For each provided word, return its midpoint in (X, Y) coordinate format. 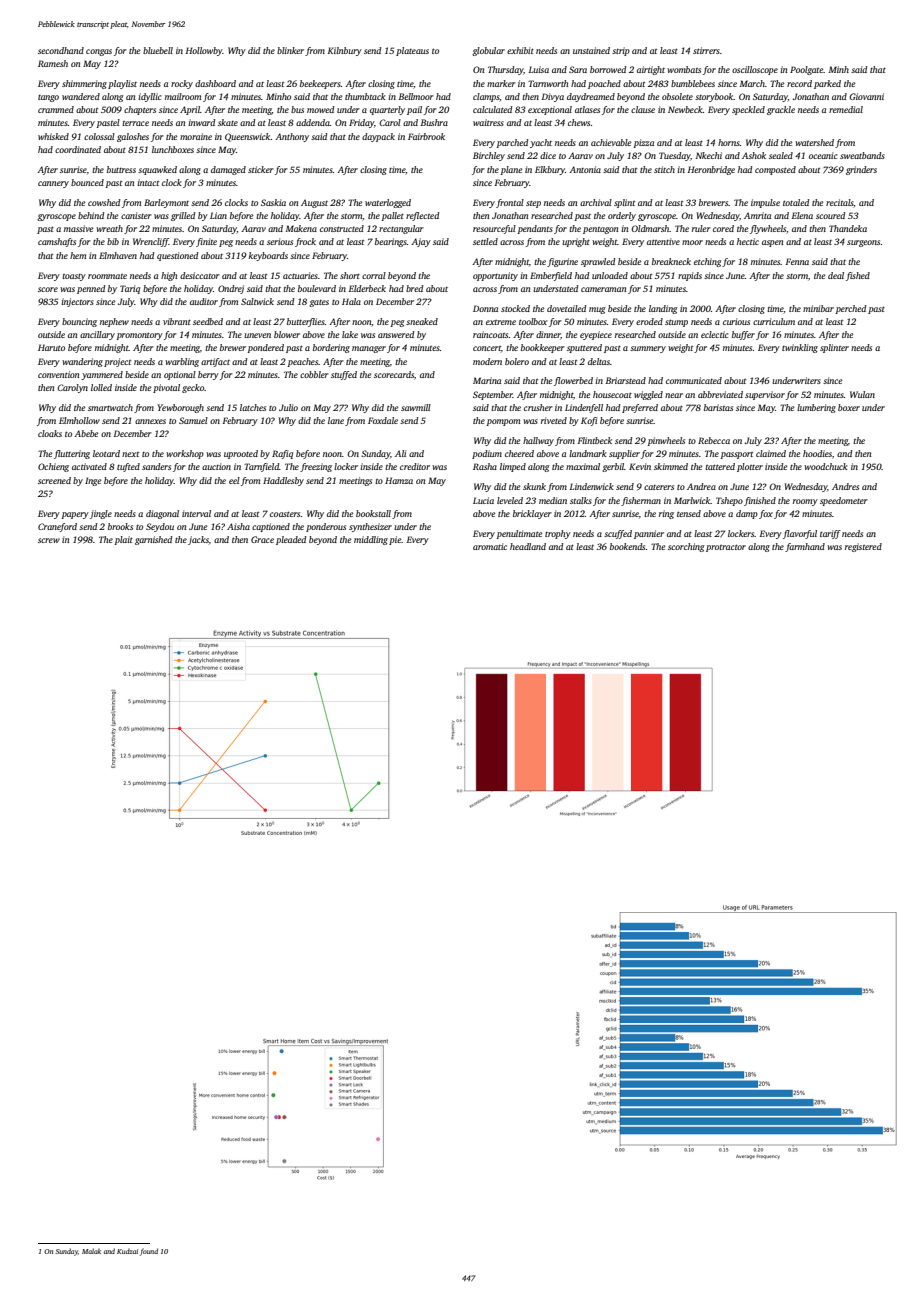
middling (371, 540)
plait (123, 540)
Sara (578, 69)
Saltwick (257, 301)
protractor (726, 548)
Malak (91, 1251)
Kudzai (127, 1251)
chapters (140, 110)
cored (723, 228)
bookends (628, 546)
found (149, 1252)
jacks (198, 540)
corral (374, 275)
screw (49, 540)
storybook (714, 97)
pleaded (291, 540)
